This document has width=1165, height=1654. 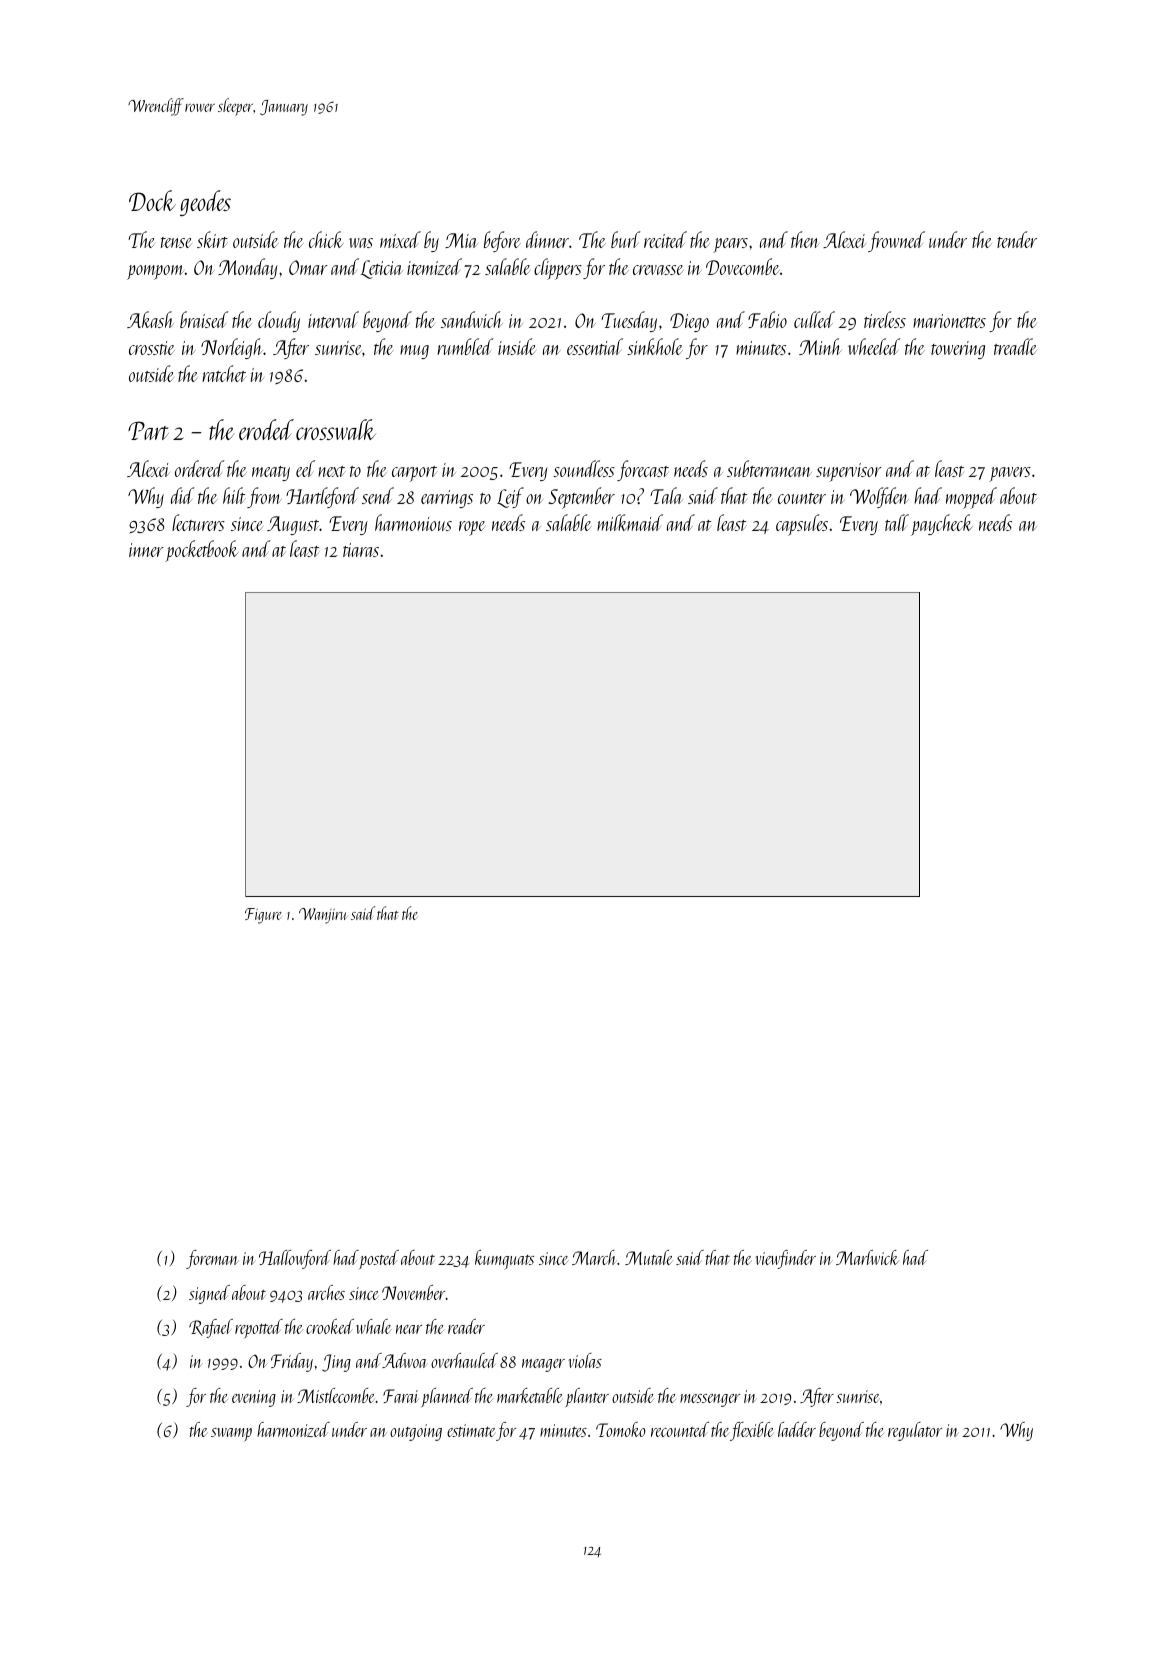 I want to click on chick, so click(x=326, y=239).
